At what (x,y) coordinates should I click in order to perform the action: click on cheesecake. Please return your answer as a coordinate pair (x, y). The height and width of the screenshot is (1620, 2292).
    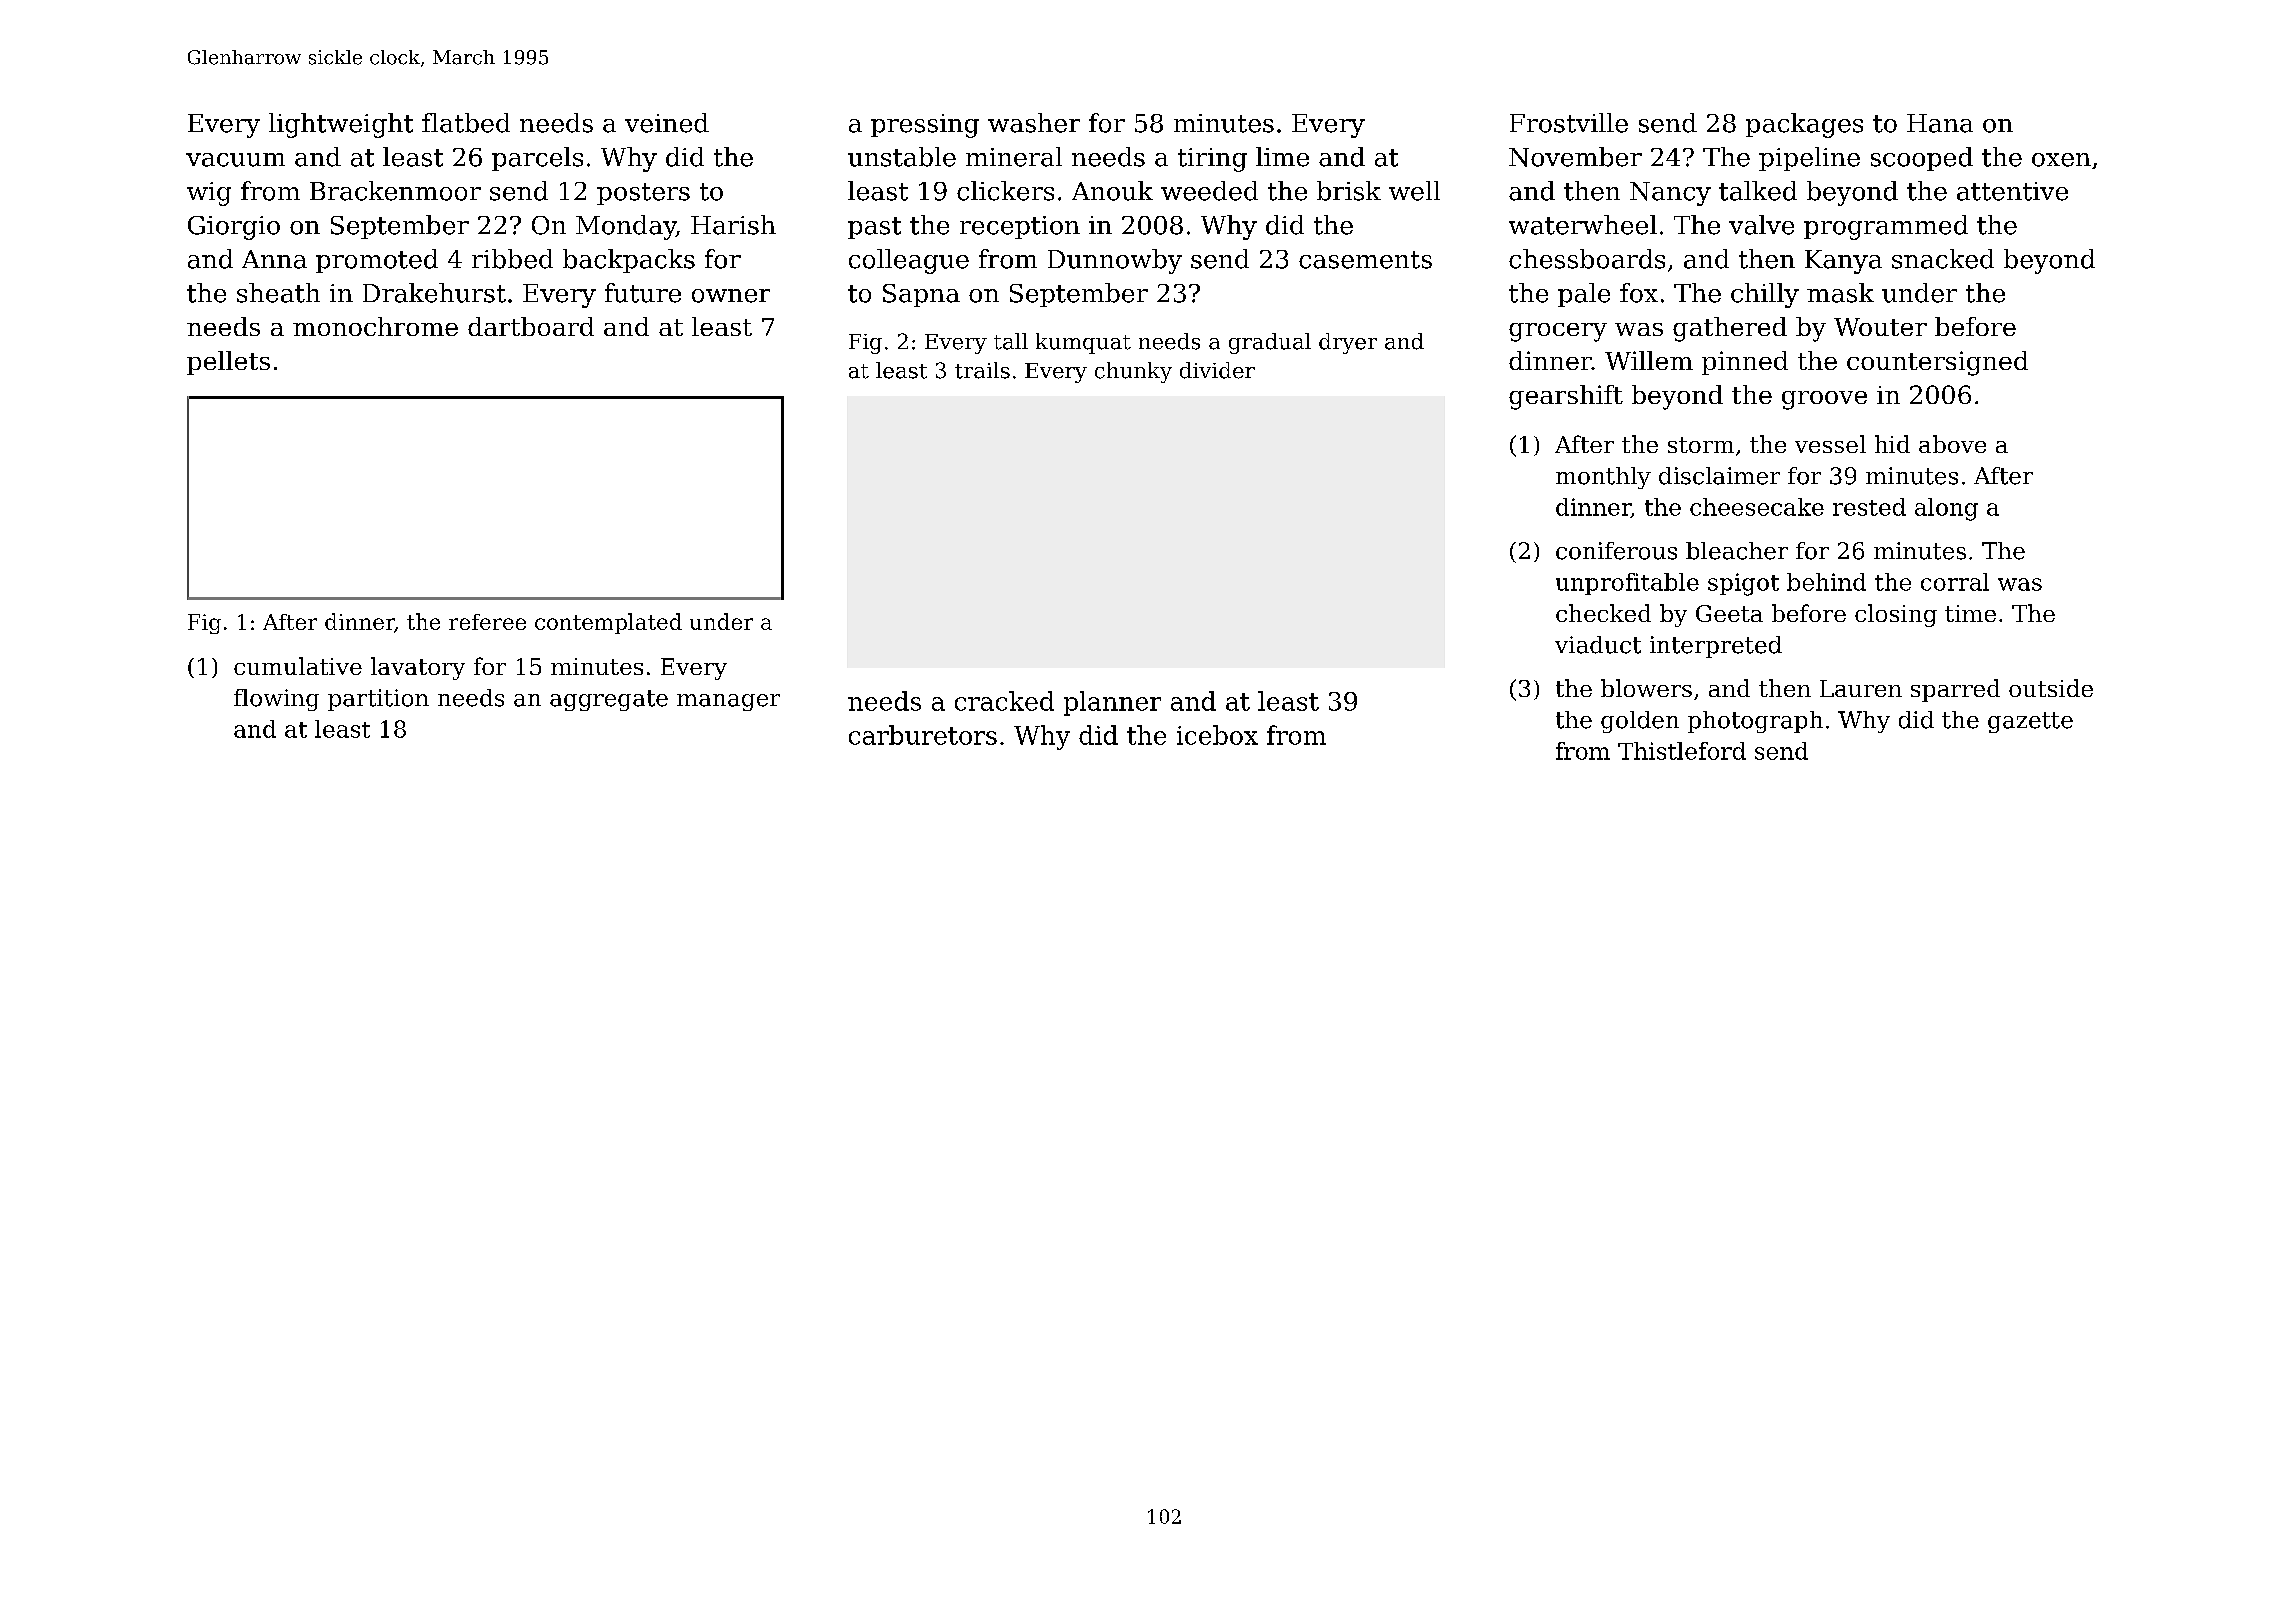
    Looking at the image, I should click on (1757, 507).
